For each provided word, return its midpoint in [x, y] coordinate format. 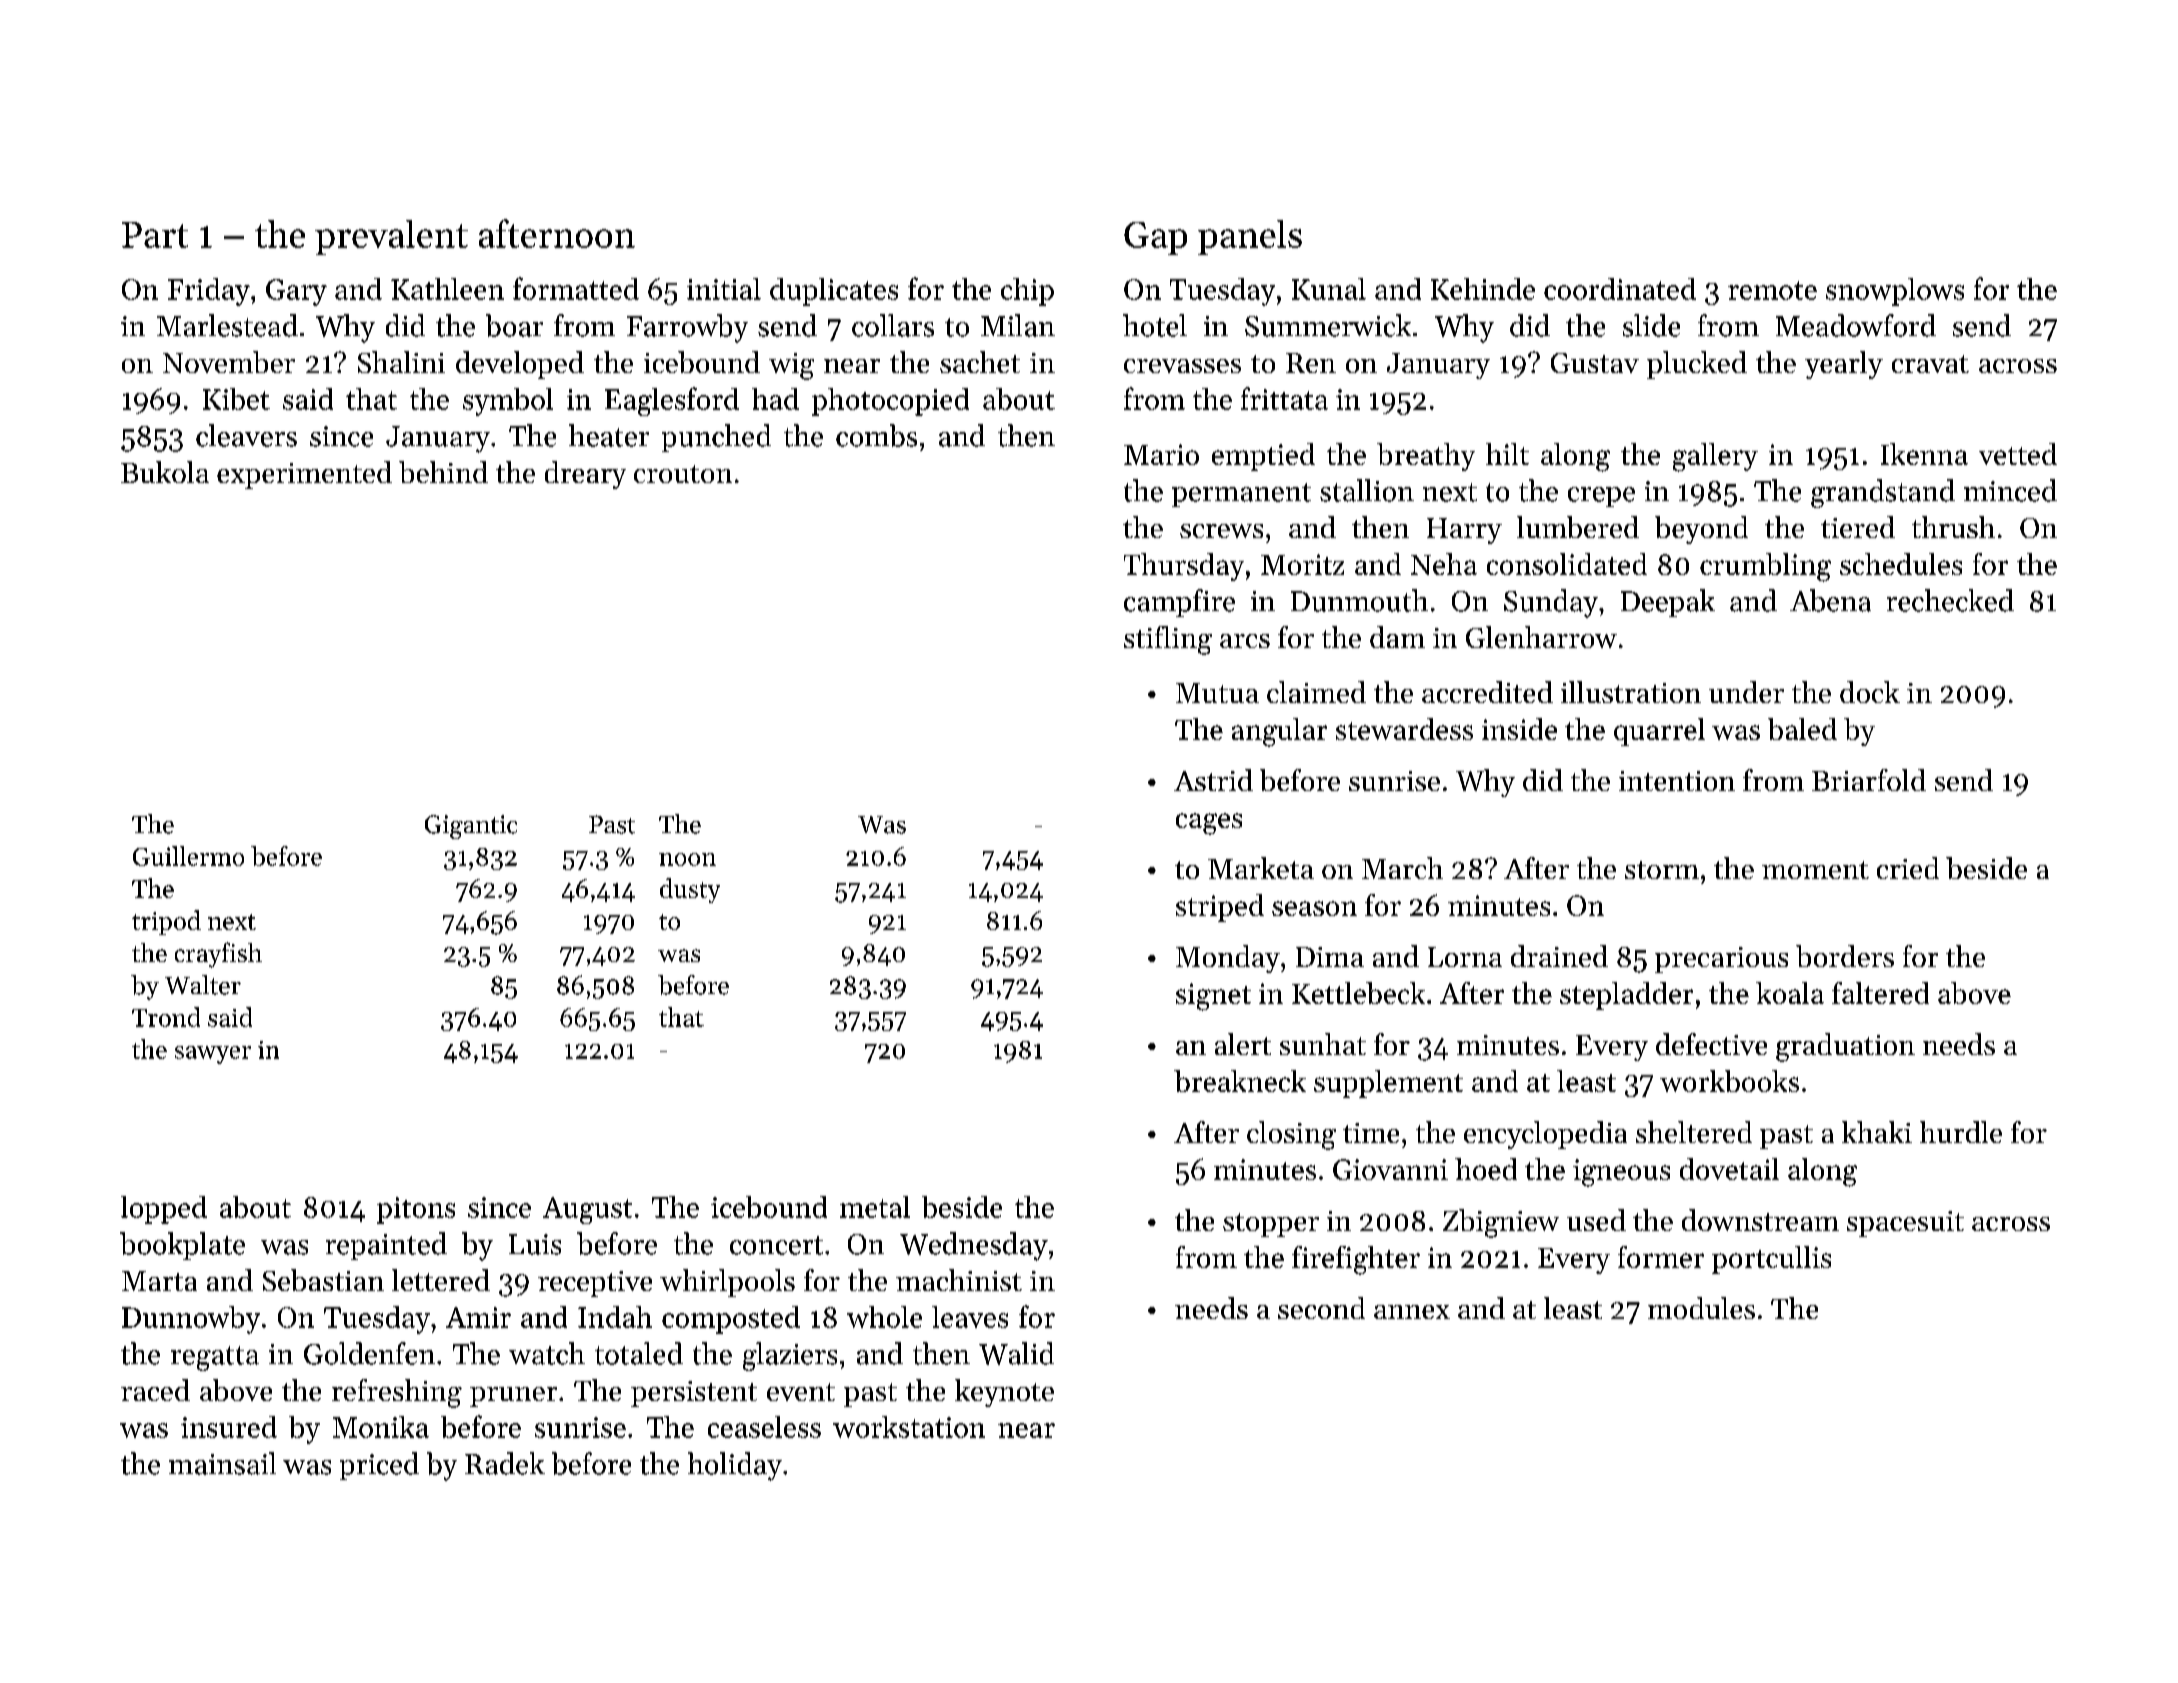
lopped [164, 1210]
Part [155, 235]
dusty [690, 890]
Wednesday [974, 1246]
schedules [1901, 564]
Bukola [165, 472]
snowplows [1895, 292]
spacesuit [1905, 1224]
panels [1250, 237]
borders [1845, 956]
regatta [215, 1358]
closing [1291, 1135]
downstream [1760, 1220]
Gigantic [471, 827]
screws [1221, 531]
